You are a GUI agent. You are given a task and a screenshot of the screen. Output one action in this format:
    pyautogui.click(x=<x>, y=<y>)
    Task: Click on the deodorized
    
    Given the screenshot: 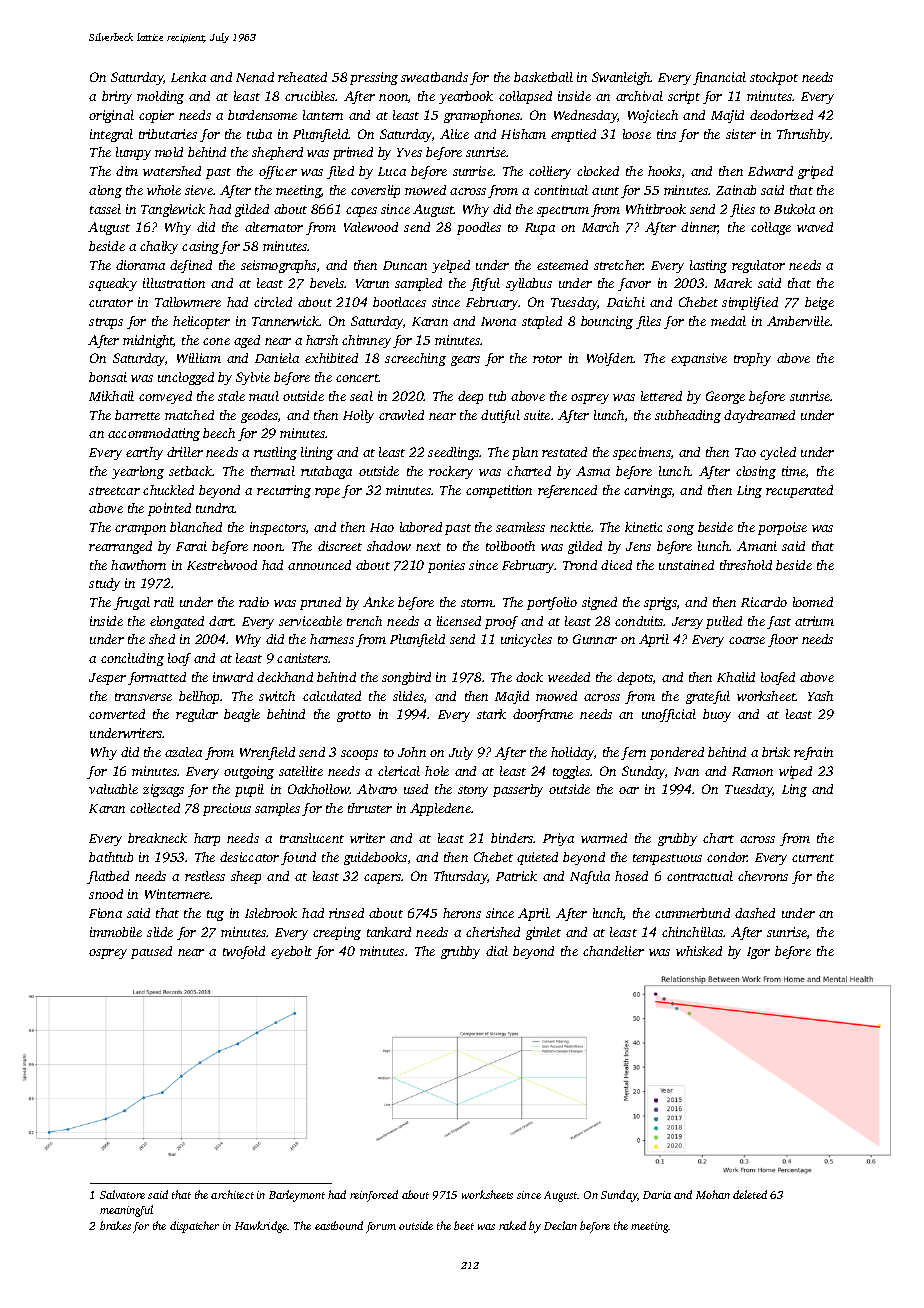 What is the action you would take?
    pyautogui.click(x=781, y=115)
